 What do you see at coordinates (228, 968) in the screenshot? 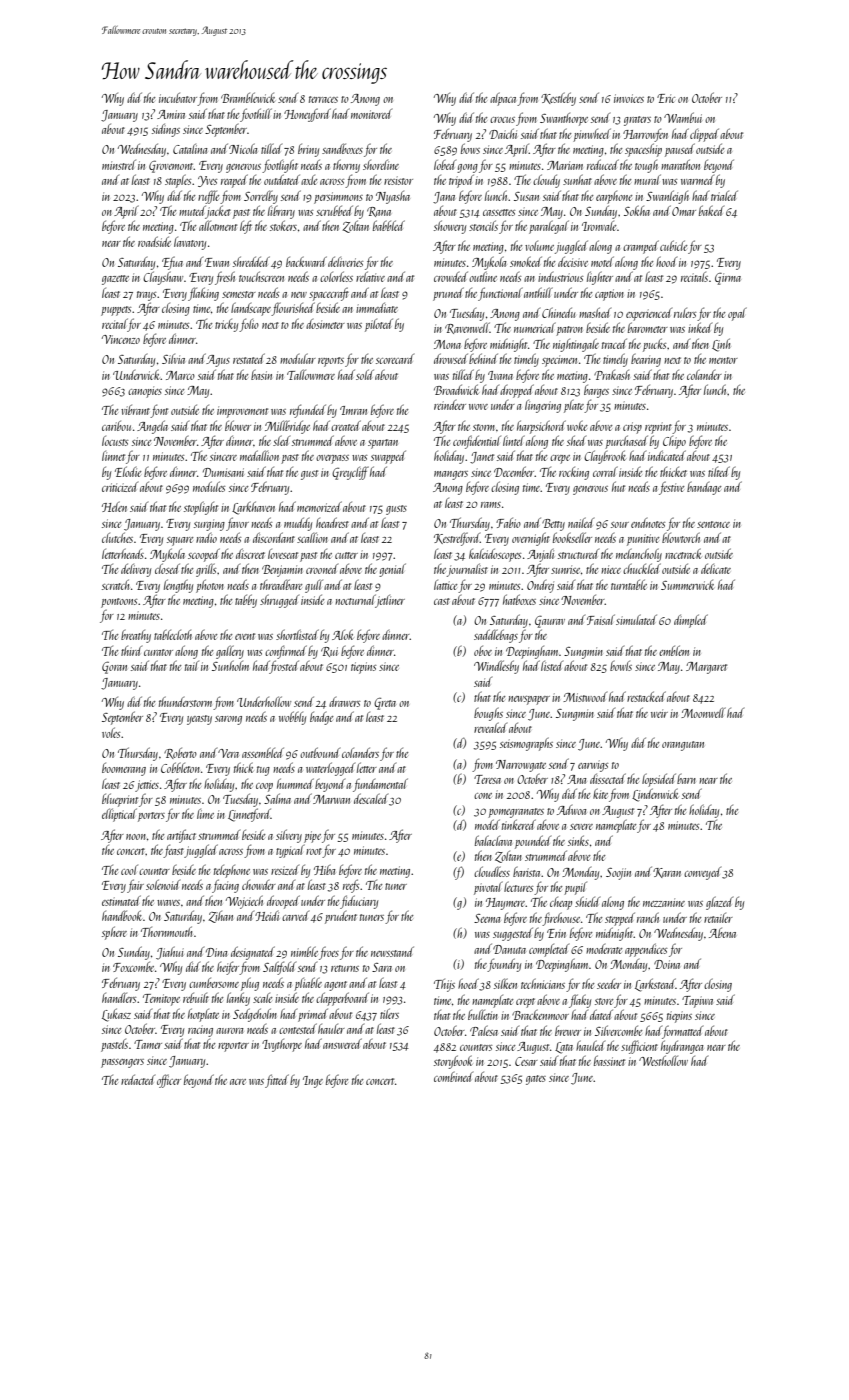
I see `heifer` at bounding box center [228, 968].
